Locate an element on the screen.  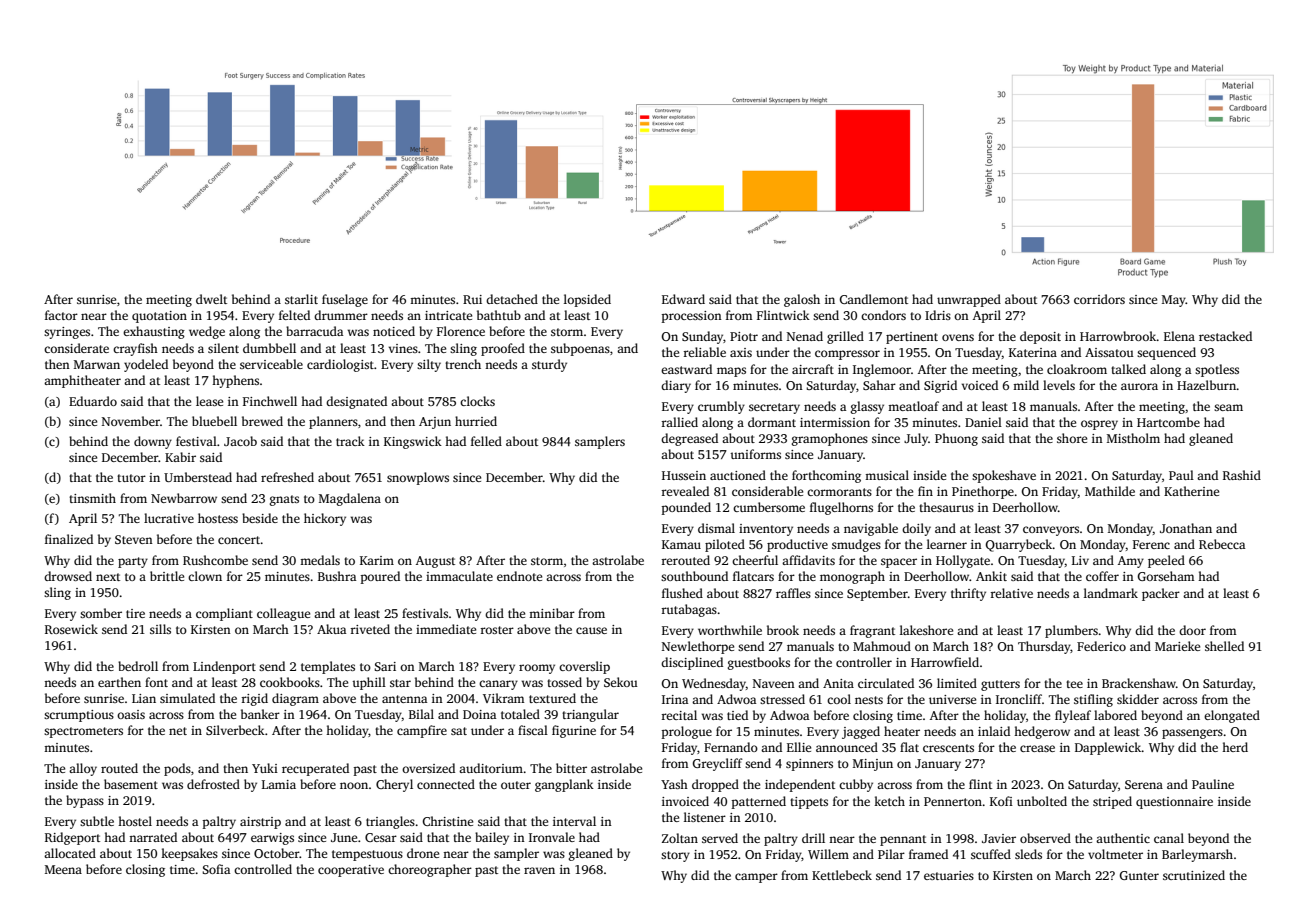
downy is located at coordinates (153, 442).
